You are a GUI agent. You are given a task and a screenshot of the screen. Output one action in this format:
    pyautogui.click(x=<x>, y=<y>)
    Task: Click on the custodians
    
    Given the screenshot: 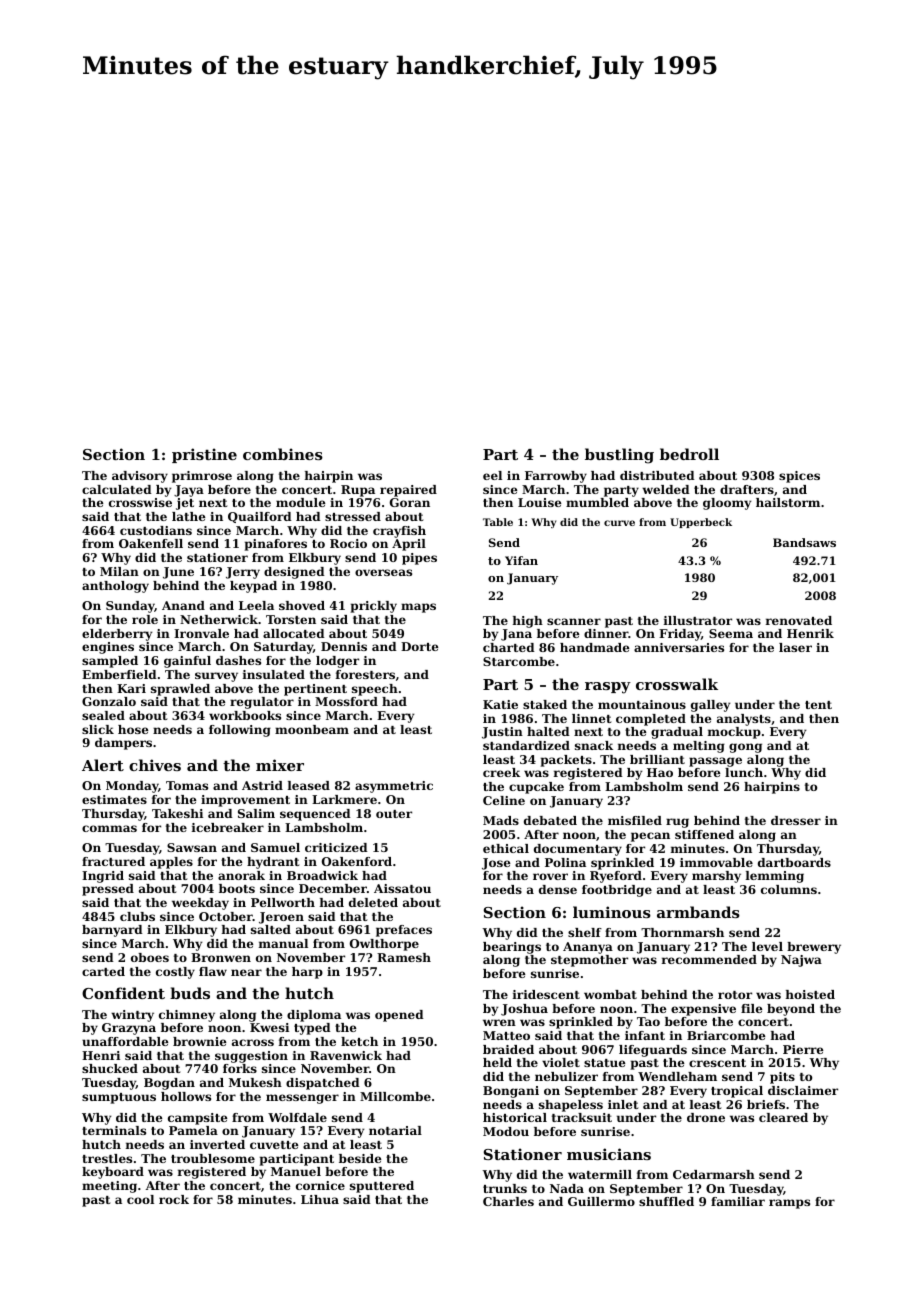 What is the action you would take?
    pyautogui.click(x=156, y=530)
